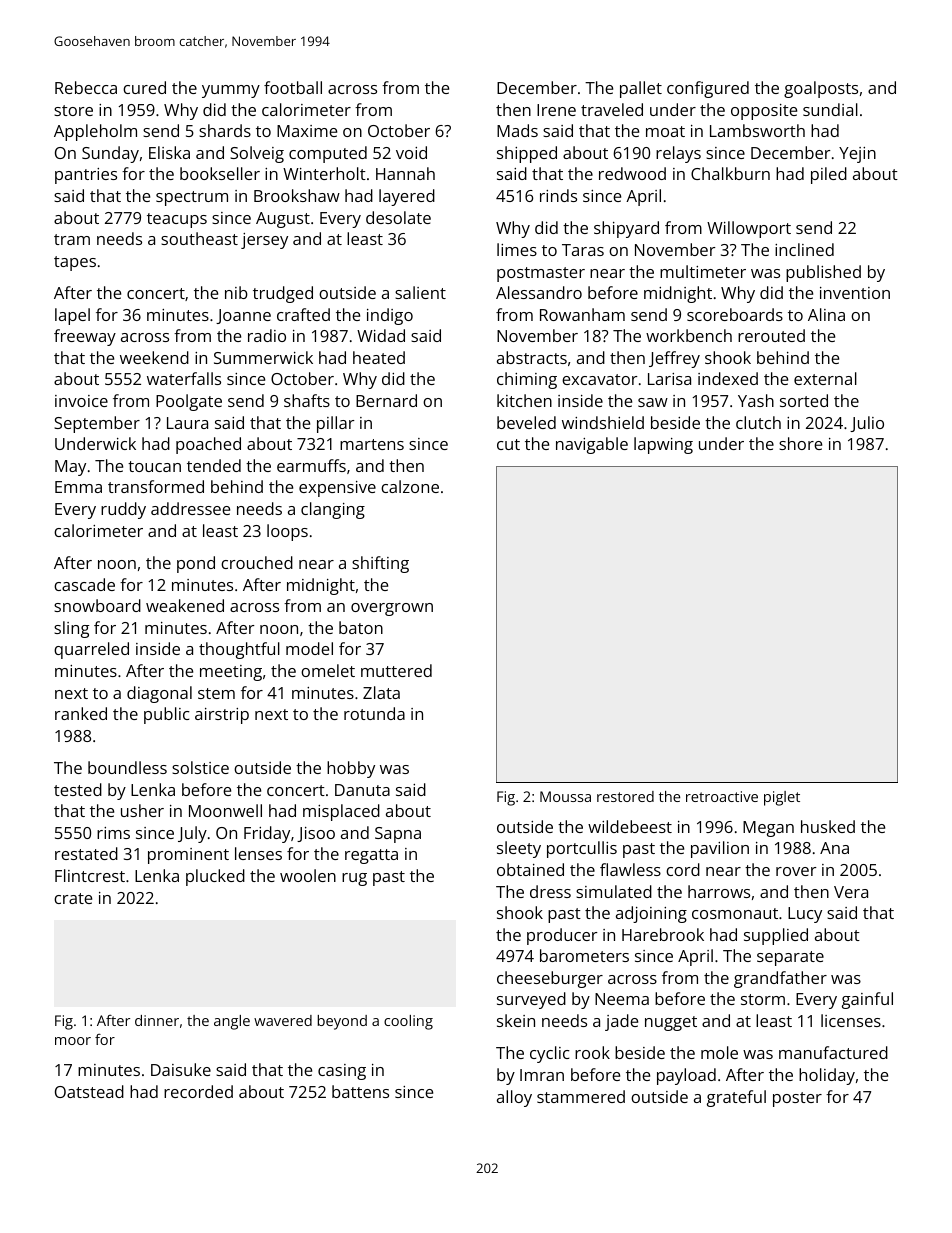 Image resolution: width=952 pixels, height=1233 pixels. I want to click on shipped, so click(527, 154).
